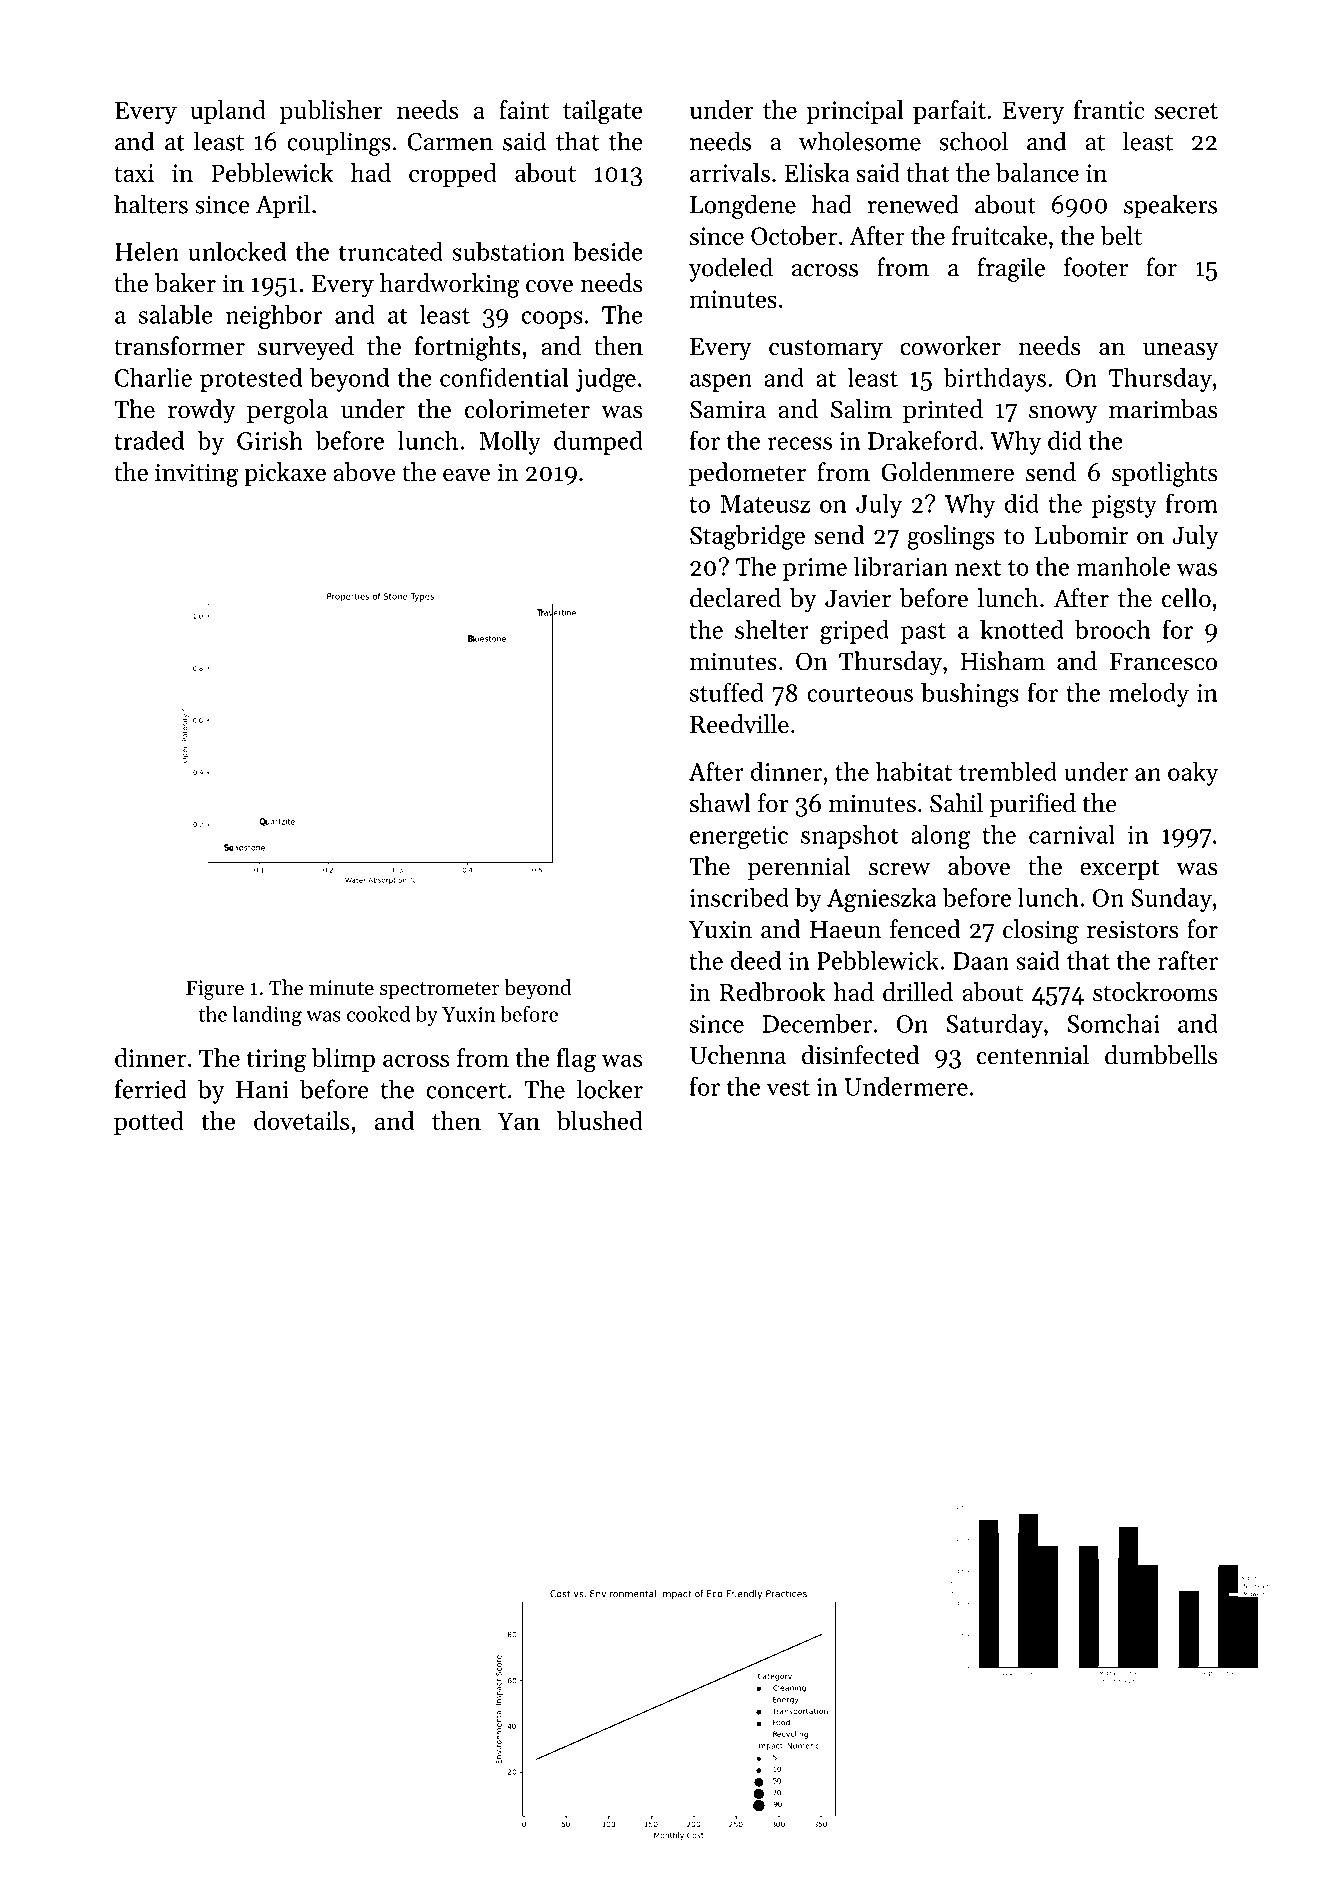 The width and height of the document is (1332, 1884). Describe the element at coordinates (855, 112) in the document. I see `principal` at that location.
